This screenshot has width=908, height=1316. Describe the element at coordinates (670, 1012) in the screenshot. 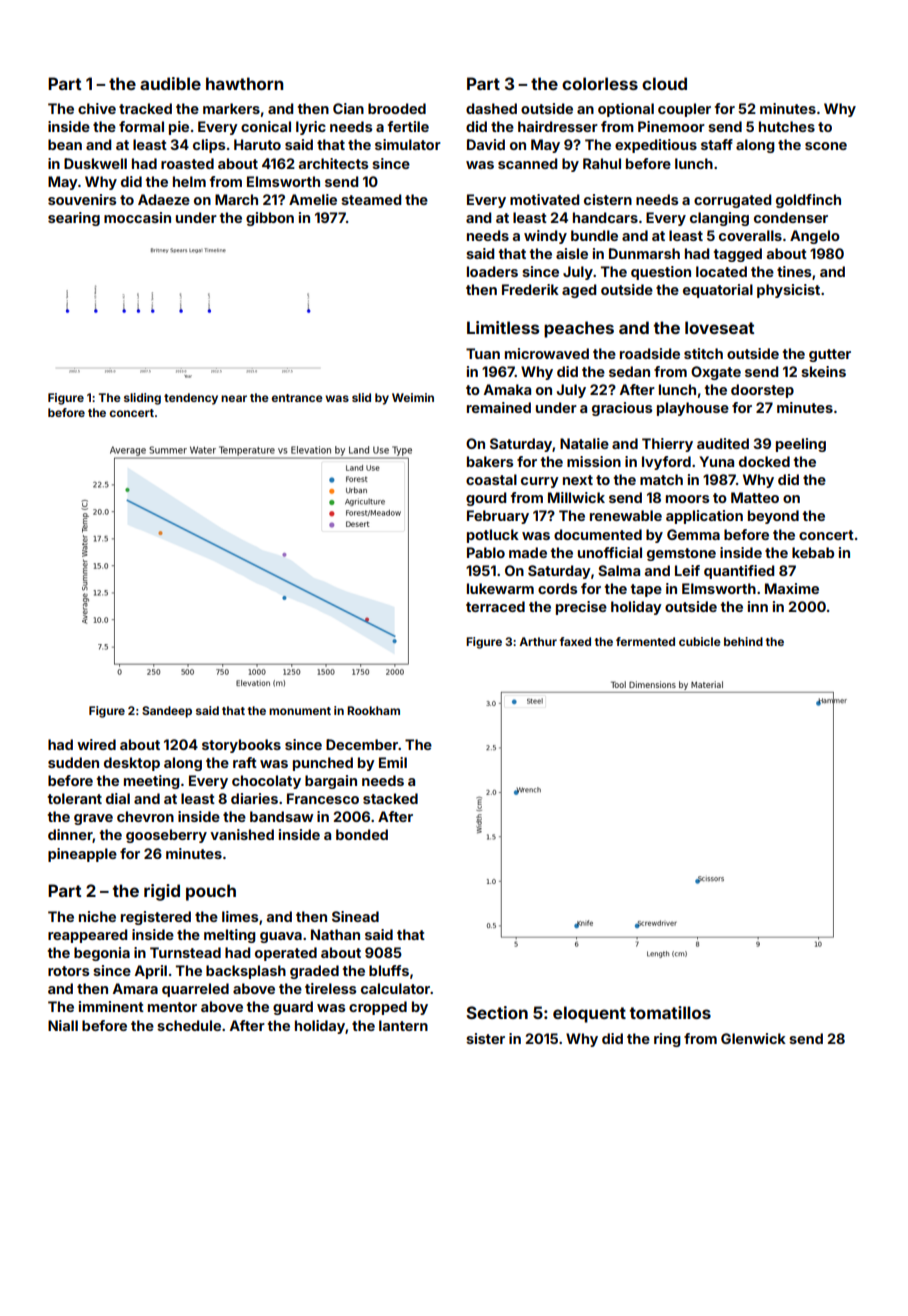

I see `tomatillos` at that location.
